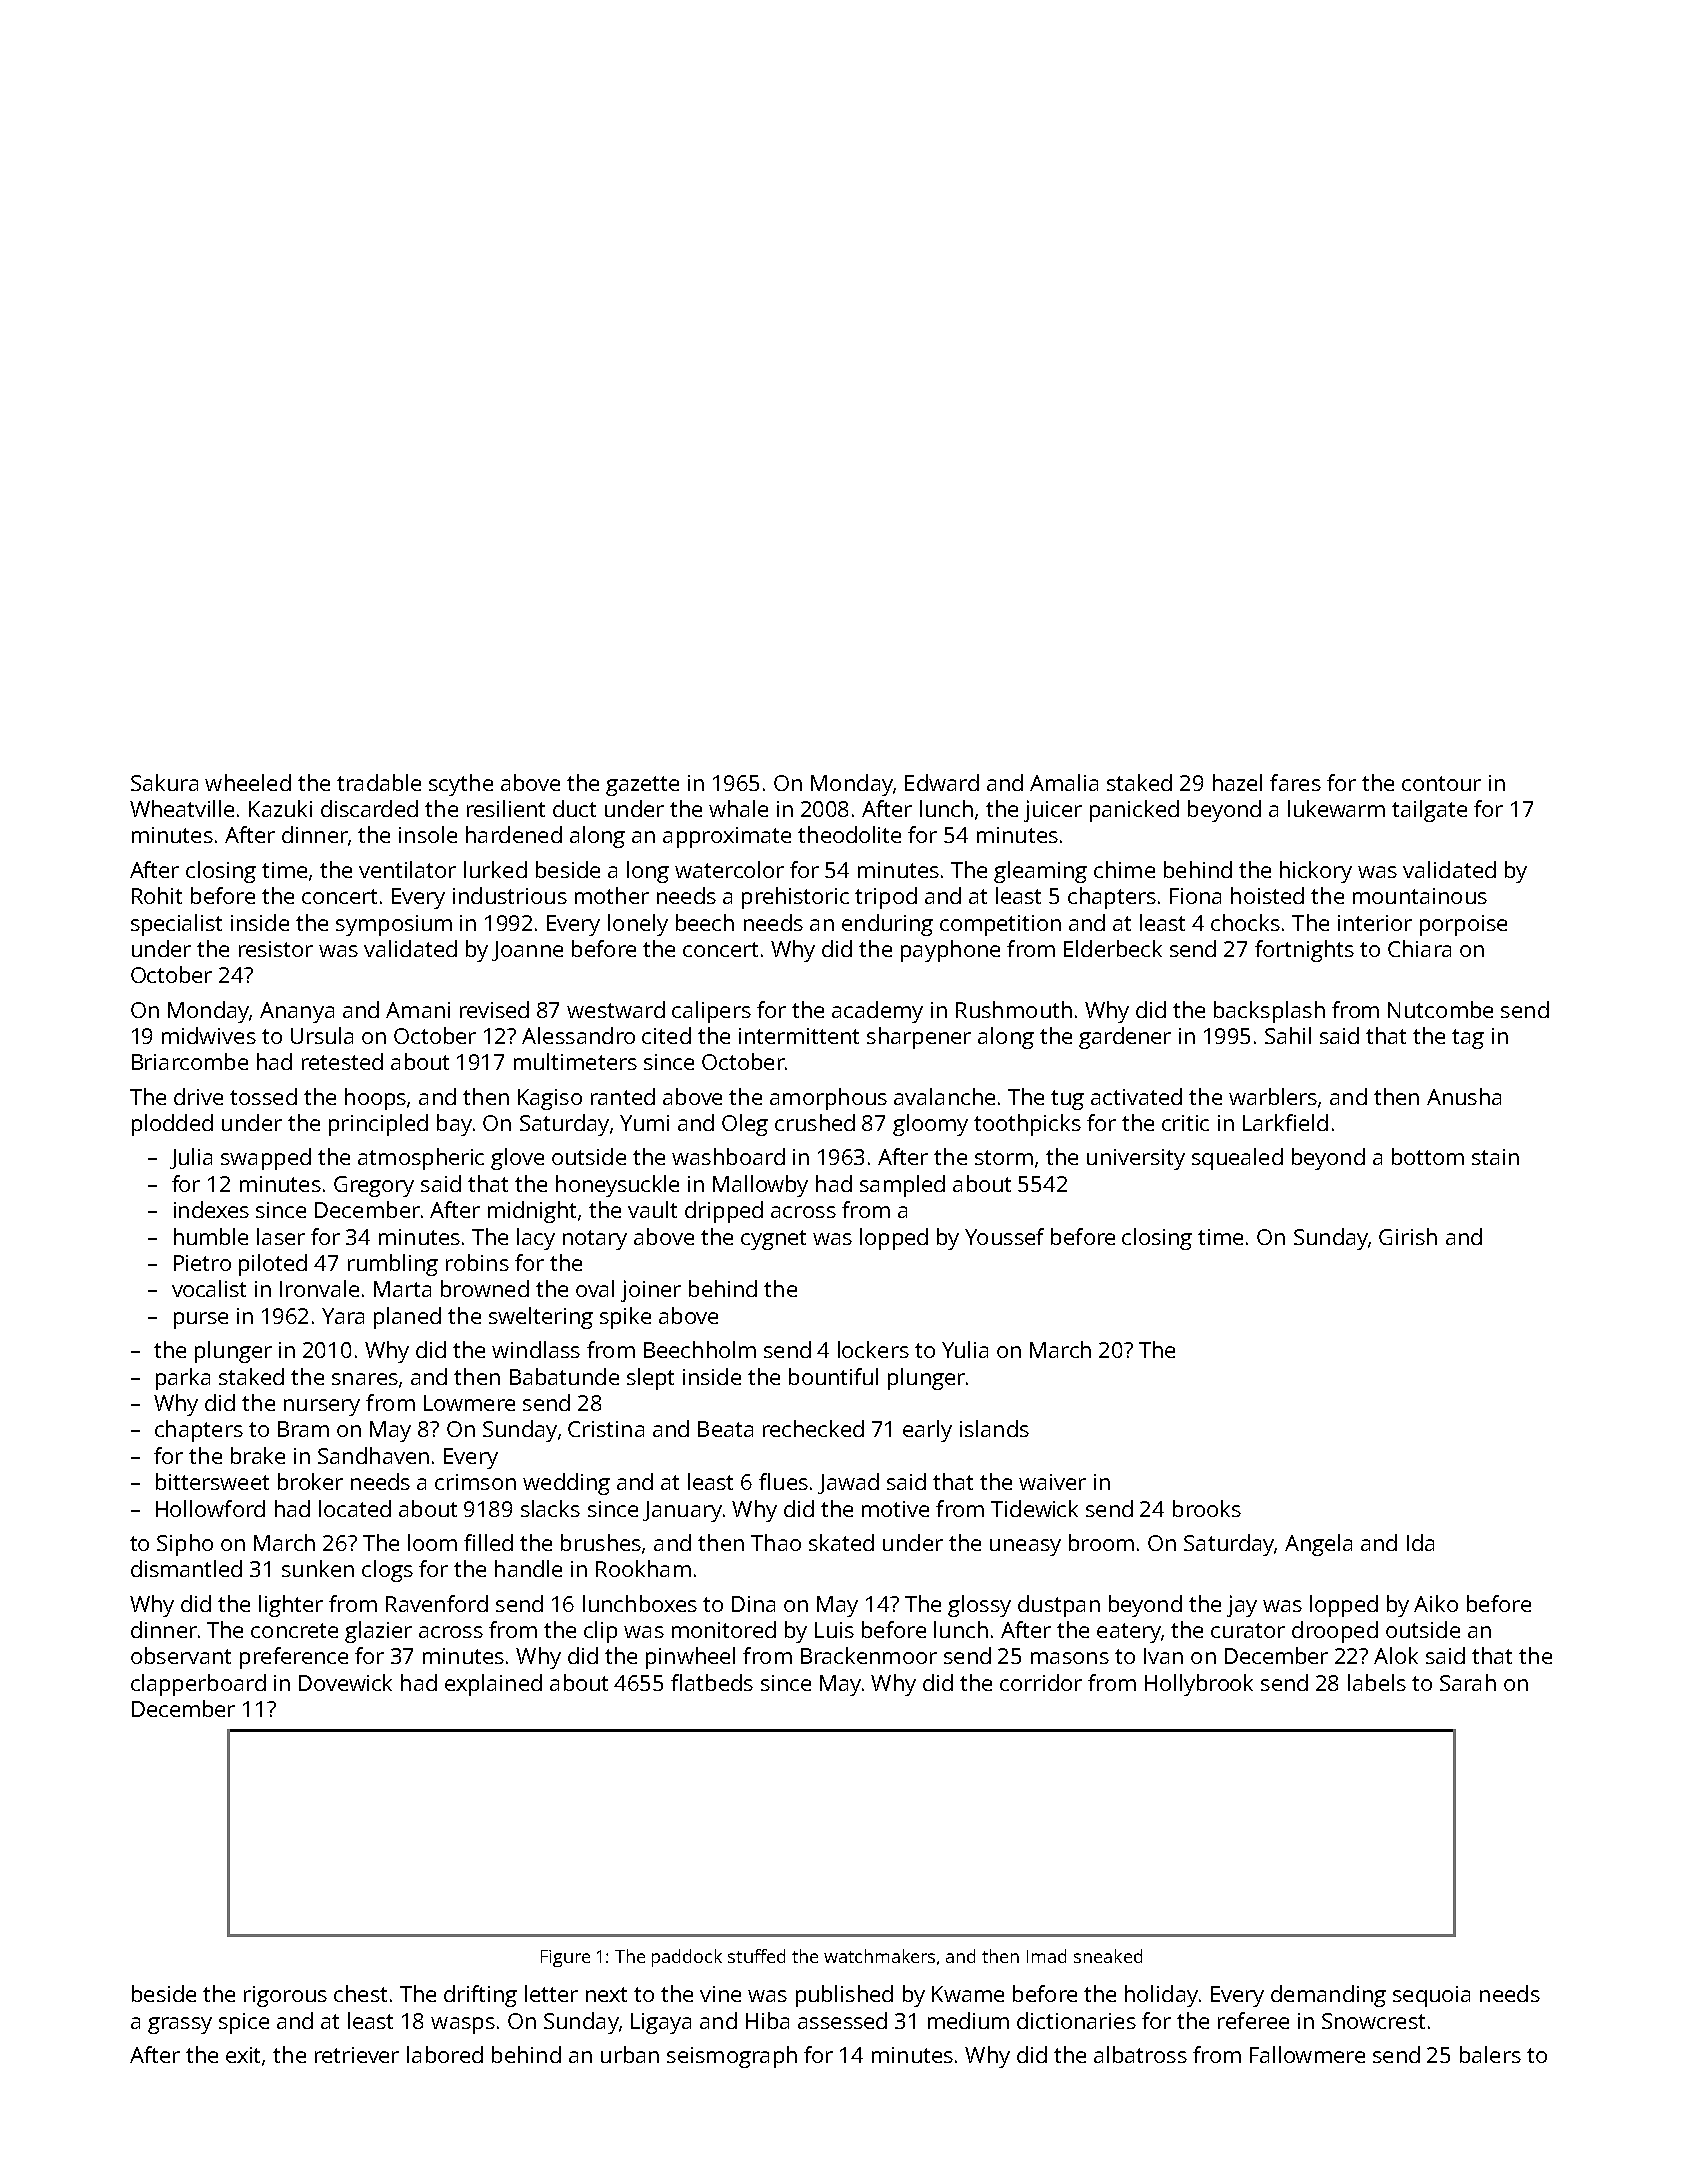  Describe the element at coordinates (690, 1658) in the screenshot. I see `pinwheel` at that location.
